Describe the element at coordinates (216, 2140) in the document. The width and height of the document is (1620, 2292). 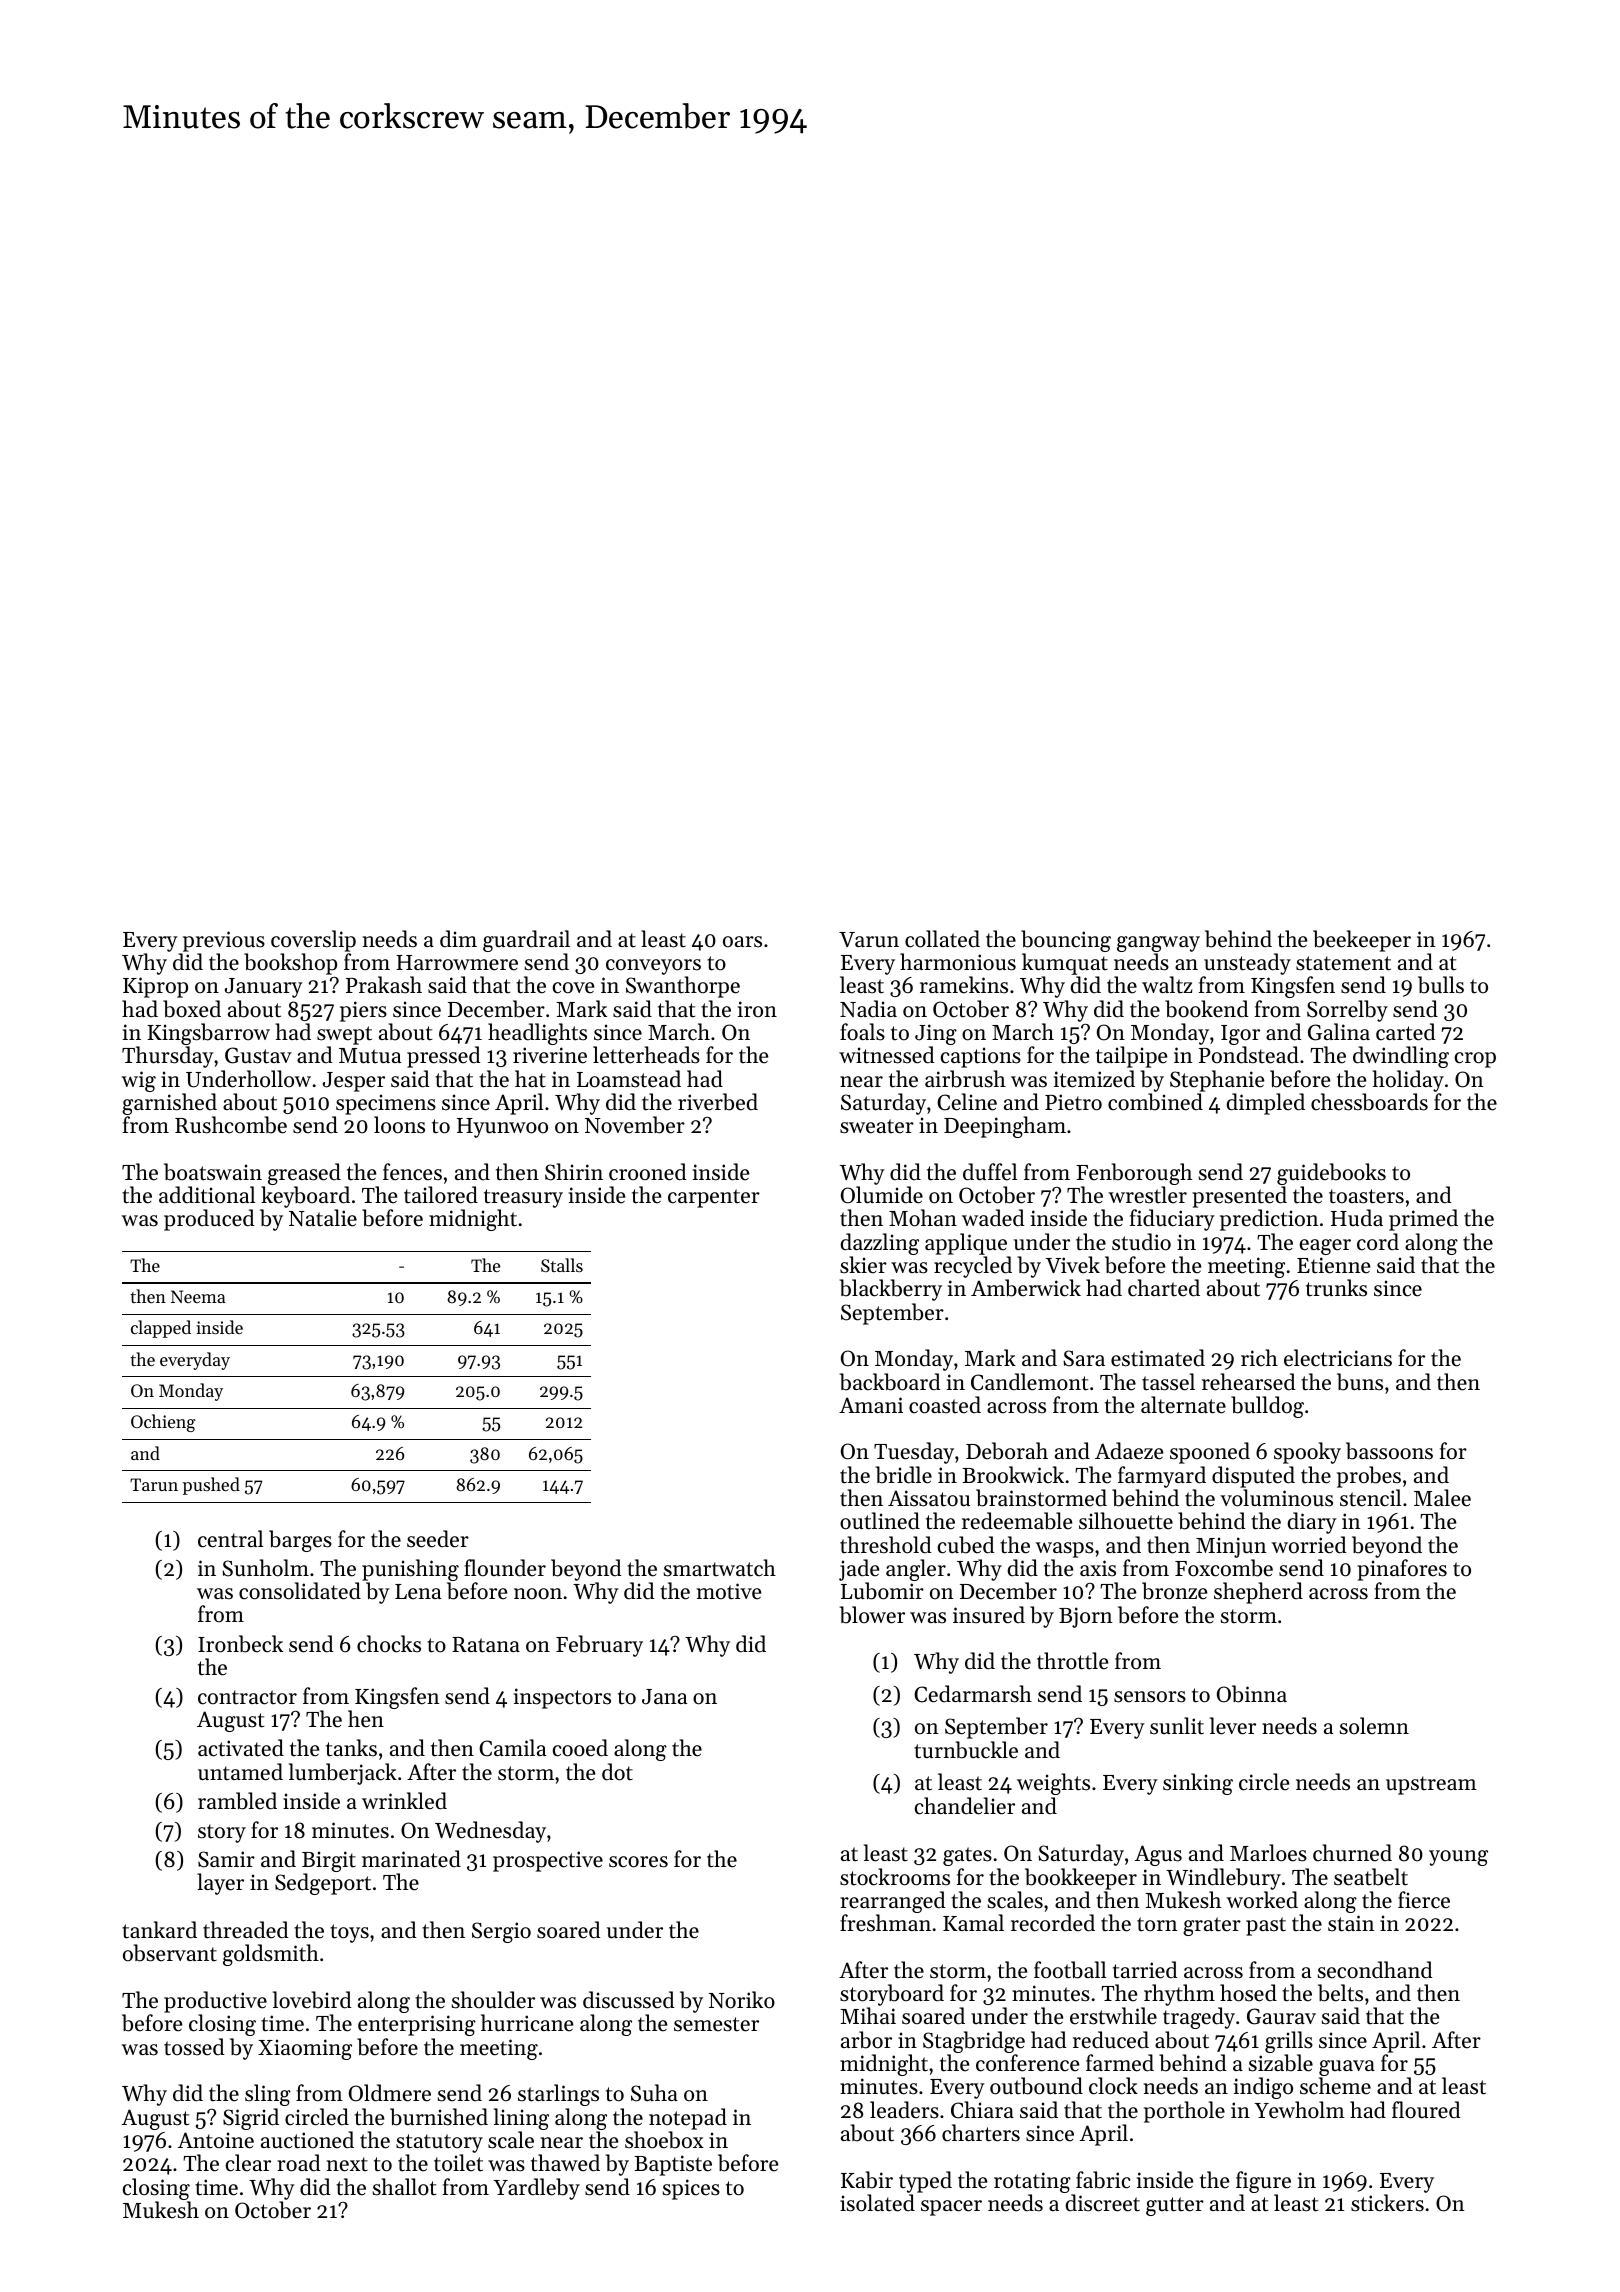
I see `Antoine` at that location.
